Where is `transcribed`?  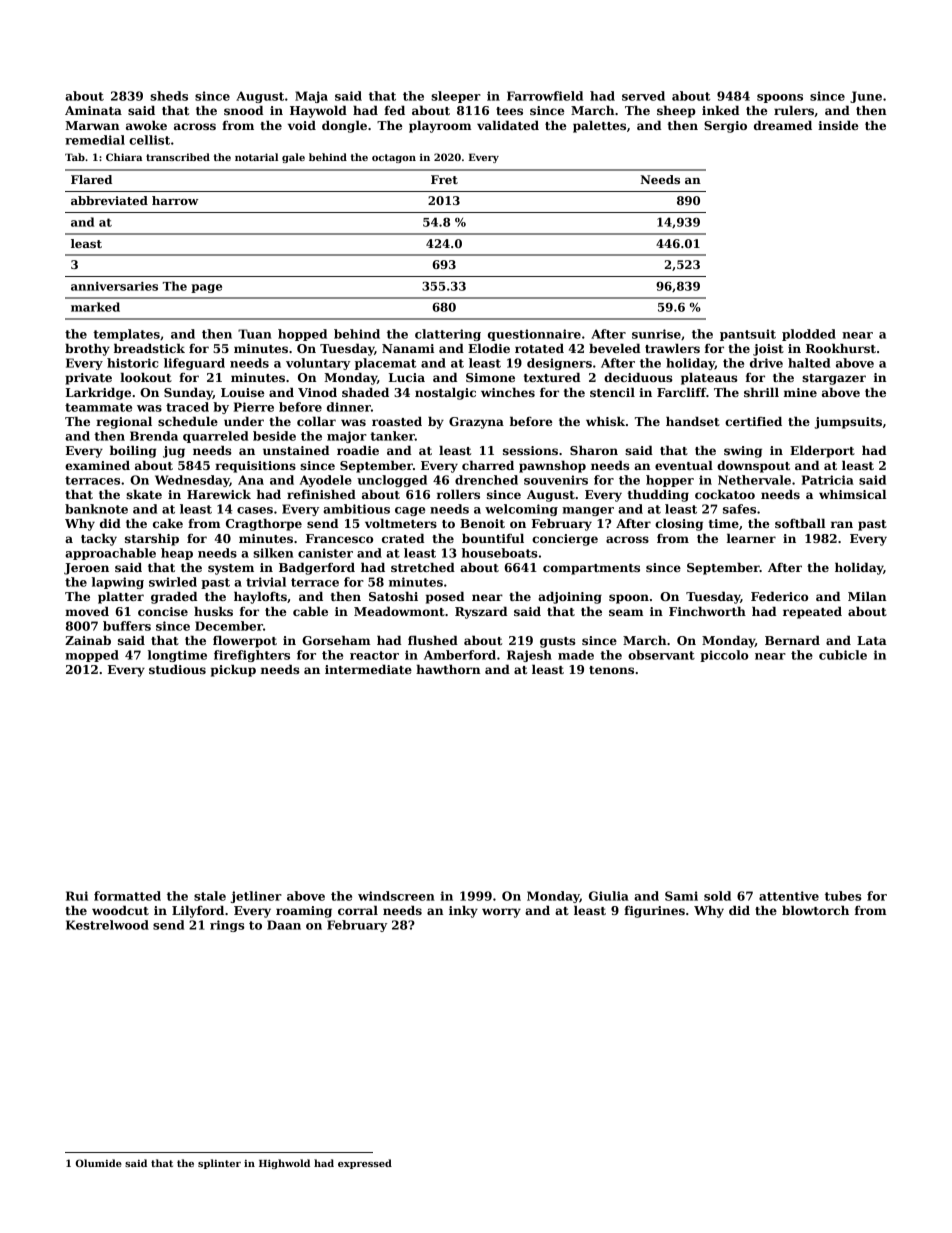 transcribed is located at coordinates (178, 157).
